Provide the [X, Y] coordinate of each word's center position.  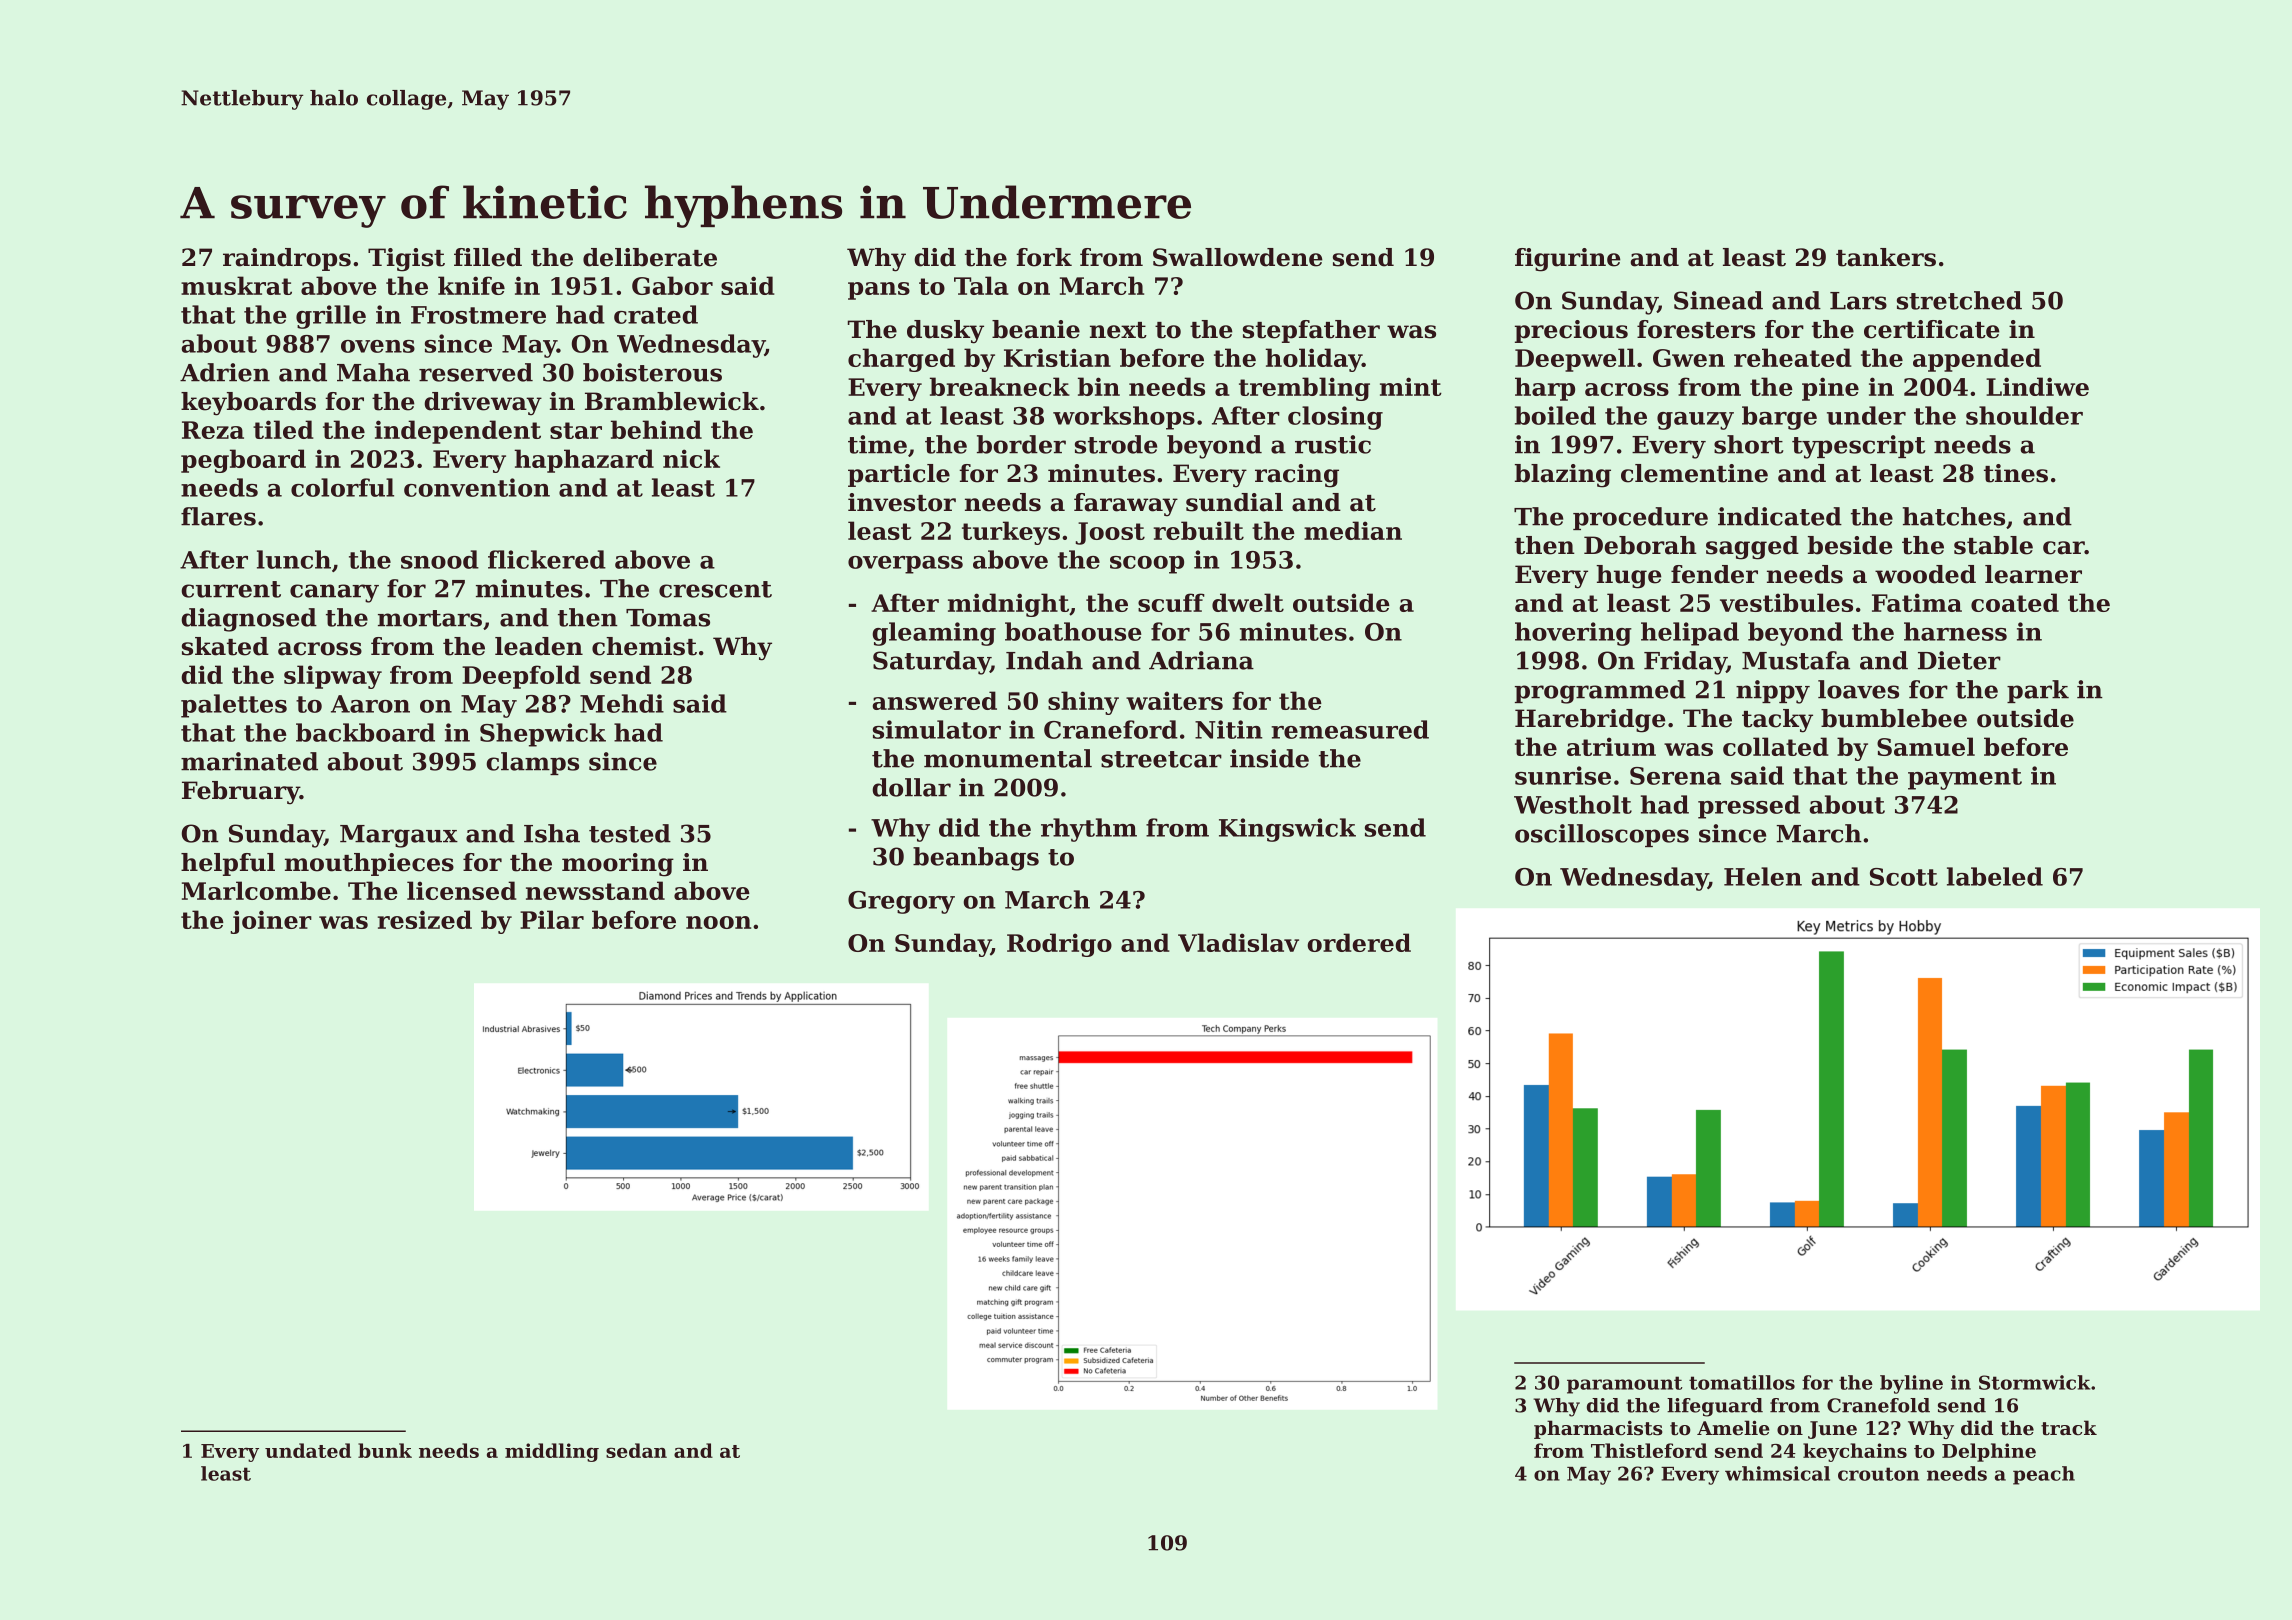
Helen [1763, 876]
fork [1044, 257]
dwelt [1248, 602]
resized [425, 919]
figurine [1568, 260]
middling [552, 1452]
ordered [1359, 942]
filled [488, 257]
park [2038, 691]
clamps [532, 763]
